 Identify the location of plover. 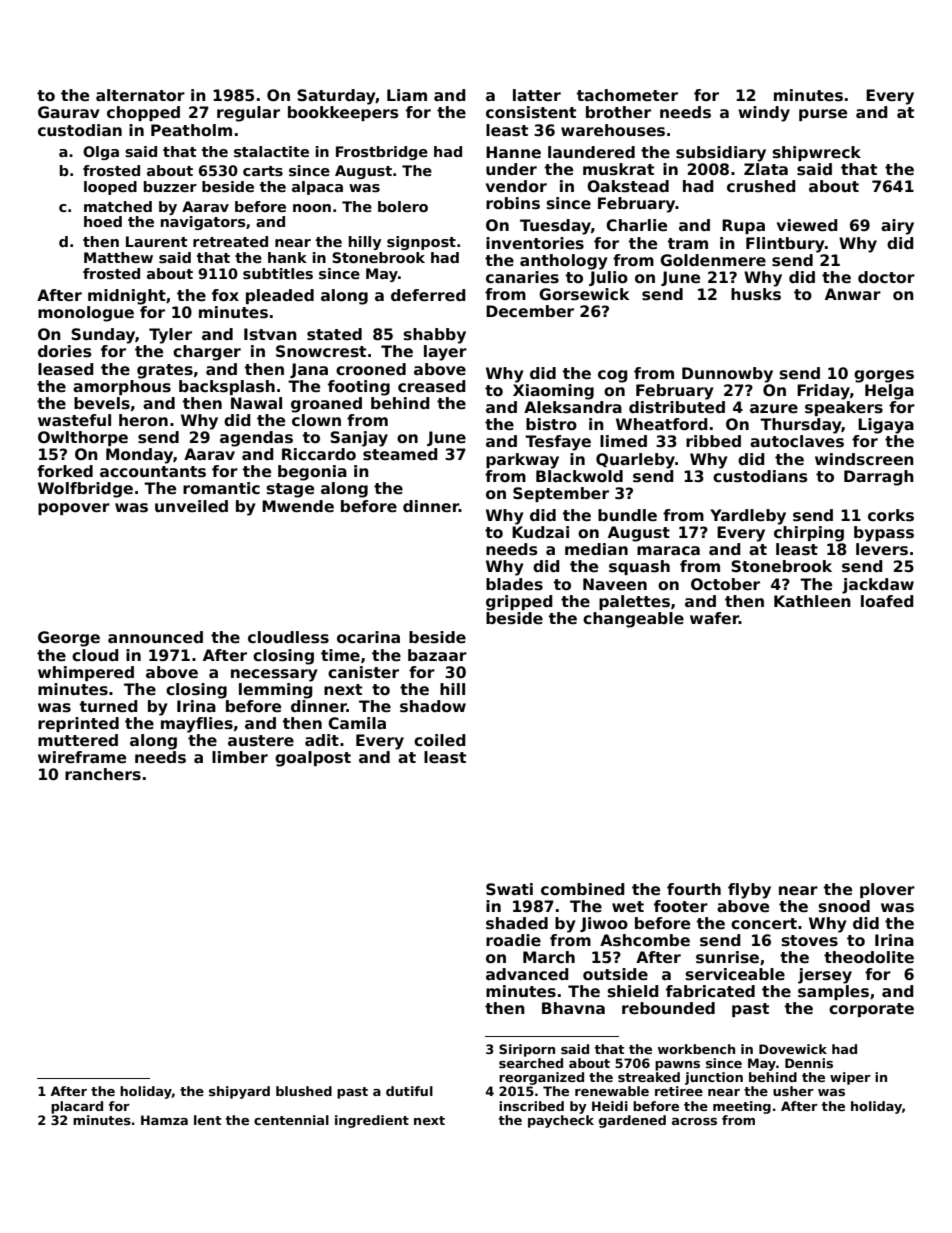
(887, 890).
